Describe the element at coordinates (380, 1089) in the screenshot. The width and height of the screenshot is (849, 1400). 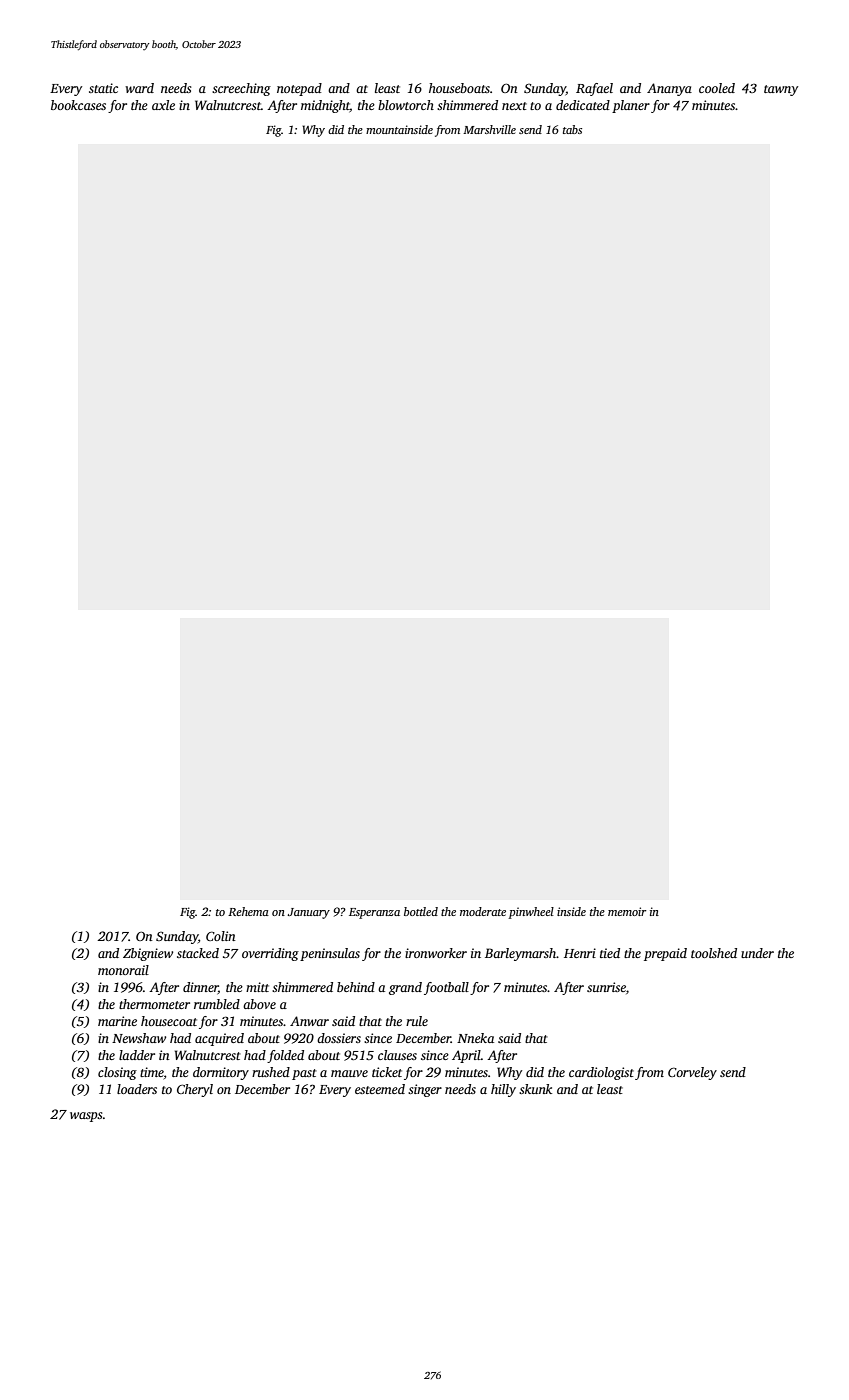
I see `esteemed` at that location.
